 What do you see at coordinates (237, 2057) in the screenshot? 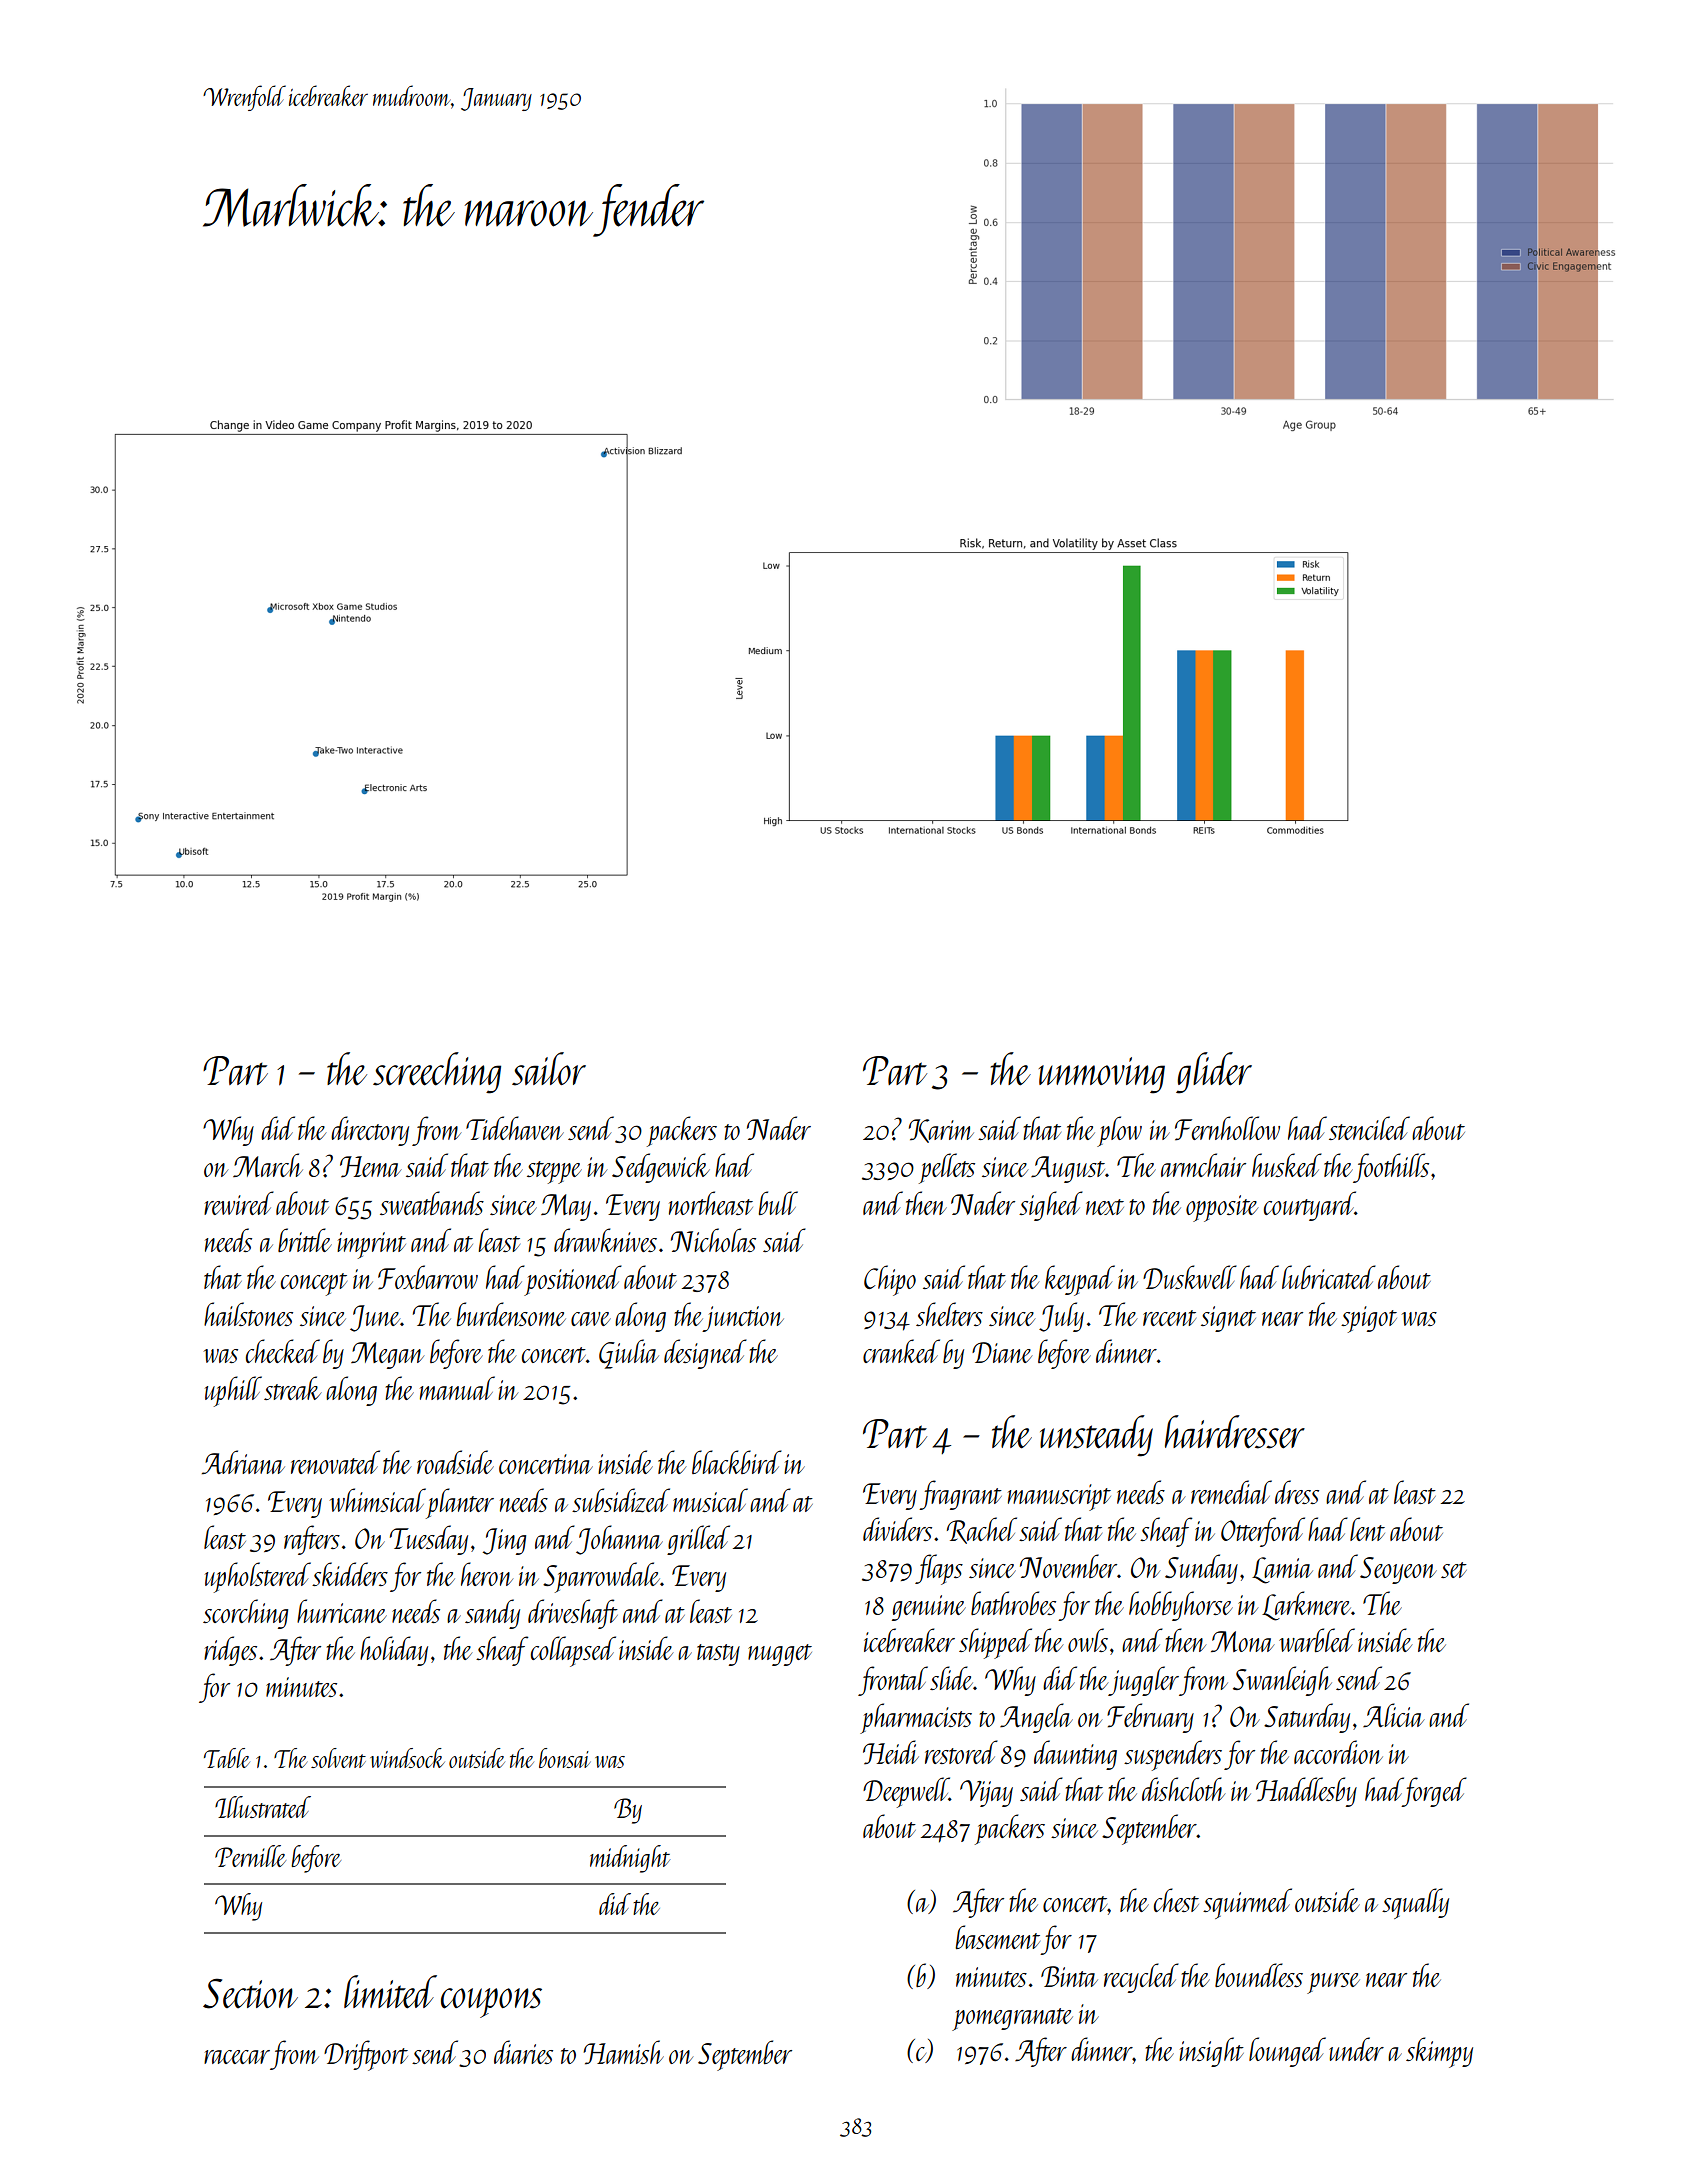
I see `racecar` at bounding box center [237, 2057].
